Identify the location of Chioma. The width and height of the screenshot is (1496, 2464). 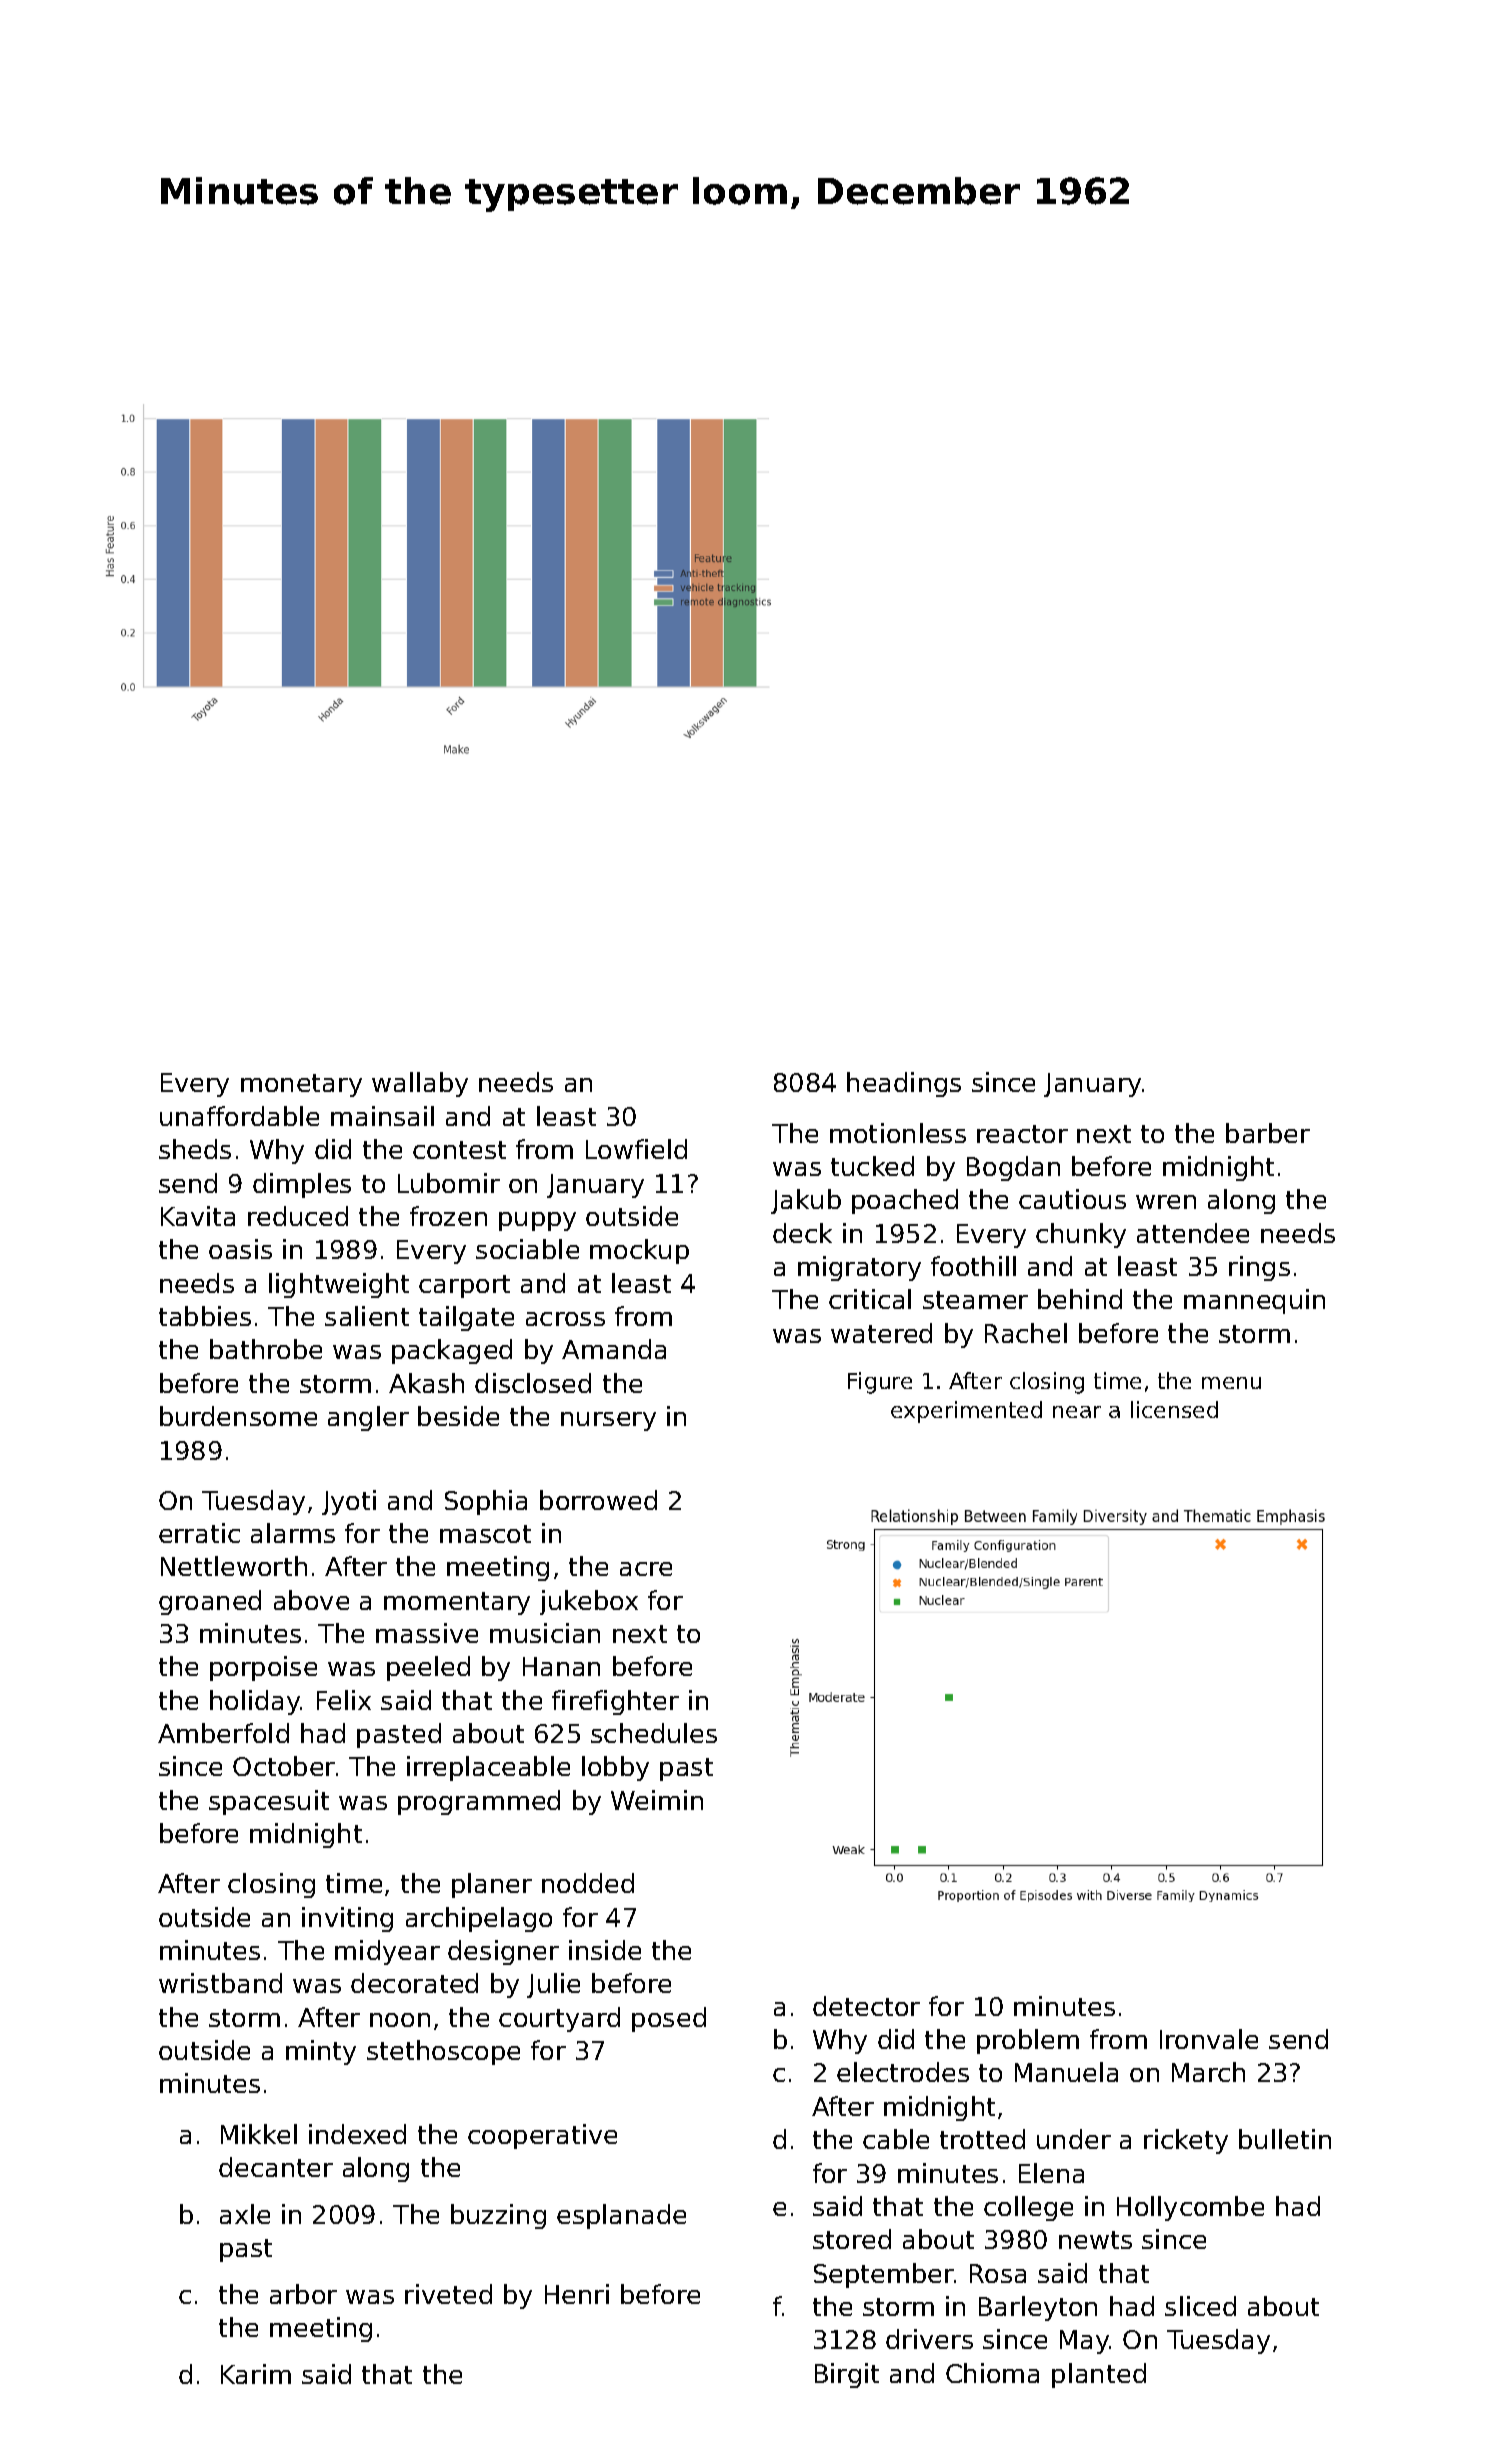
(992, 2373).
